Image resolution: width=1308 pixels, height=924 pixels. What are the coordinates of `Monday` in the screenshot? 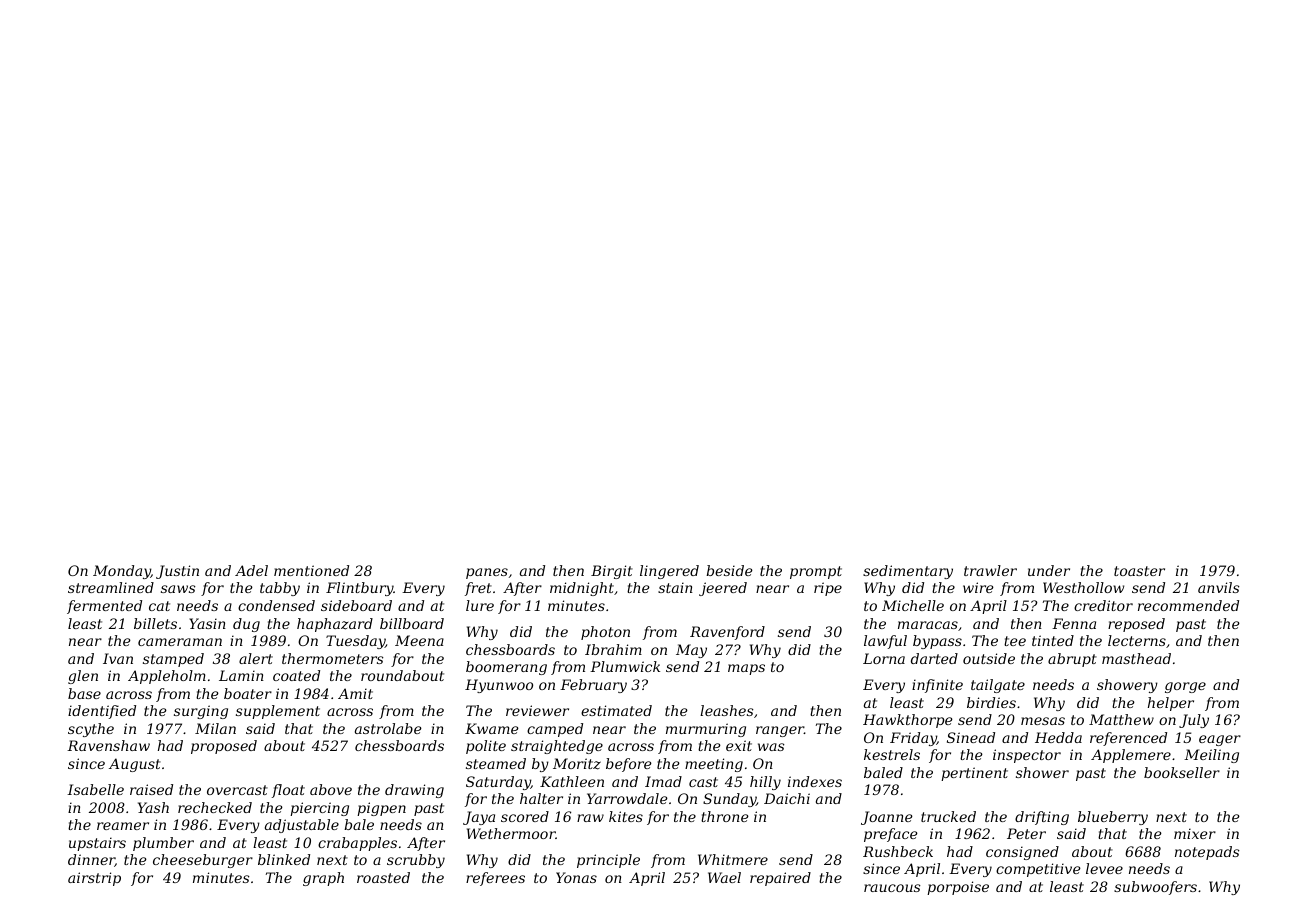 It's located at (122, 572).
